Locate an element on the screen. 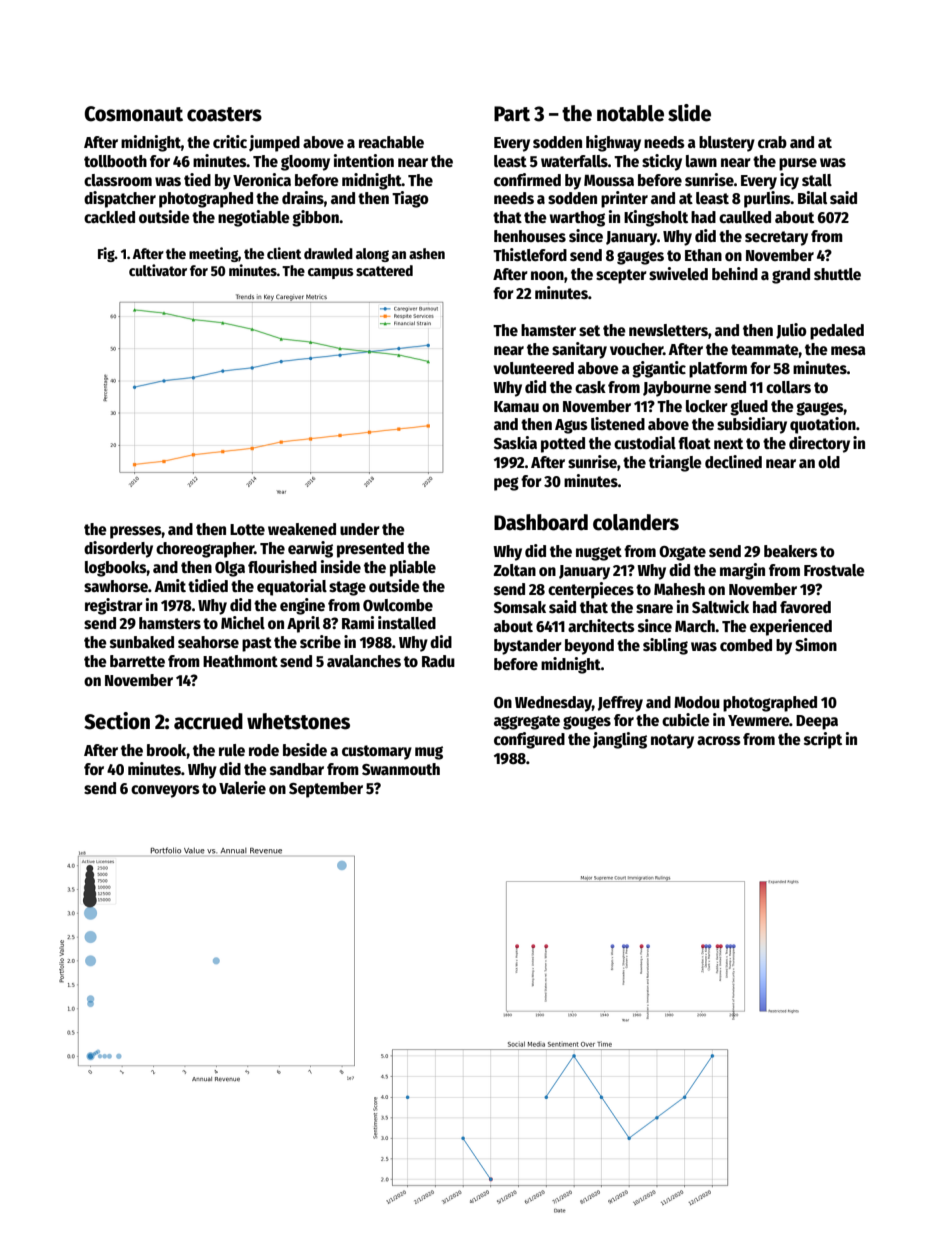 The width and height of the screenshot is (952, 1233). Simon is located at coordinates (816, 645).
